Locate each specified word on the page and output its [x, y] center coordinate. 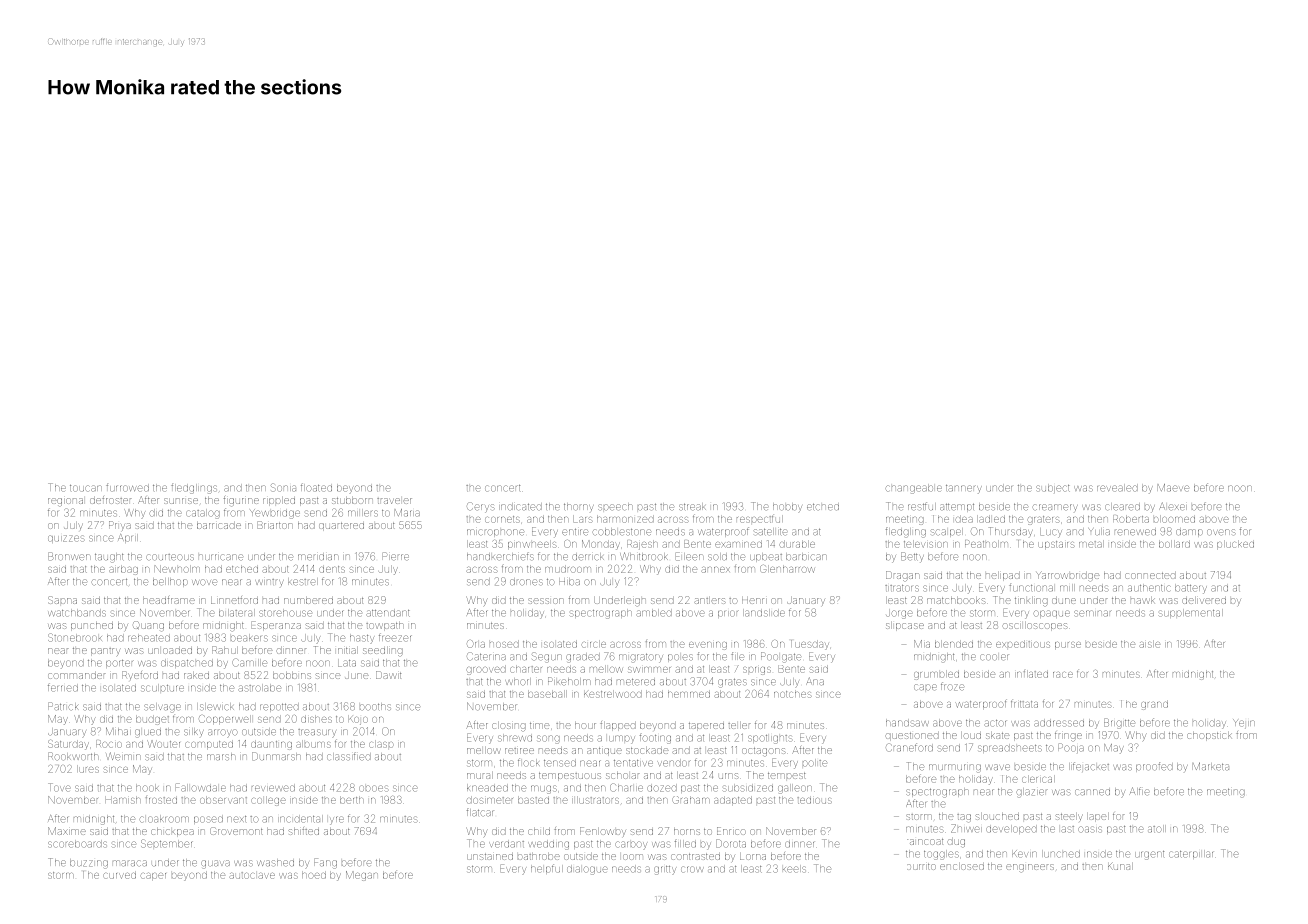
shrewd [515, 738]
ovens [1221, 532]
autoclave [252, 875]
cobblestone [621, 531]
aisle [1149, 644]
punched [92, 626]
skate [998, 735]
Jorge [899, 614]
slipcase [905, 626]
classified [349, 756]
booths [375, 706]
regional [65, 502]
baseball [547, 694]
